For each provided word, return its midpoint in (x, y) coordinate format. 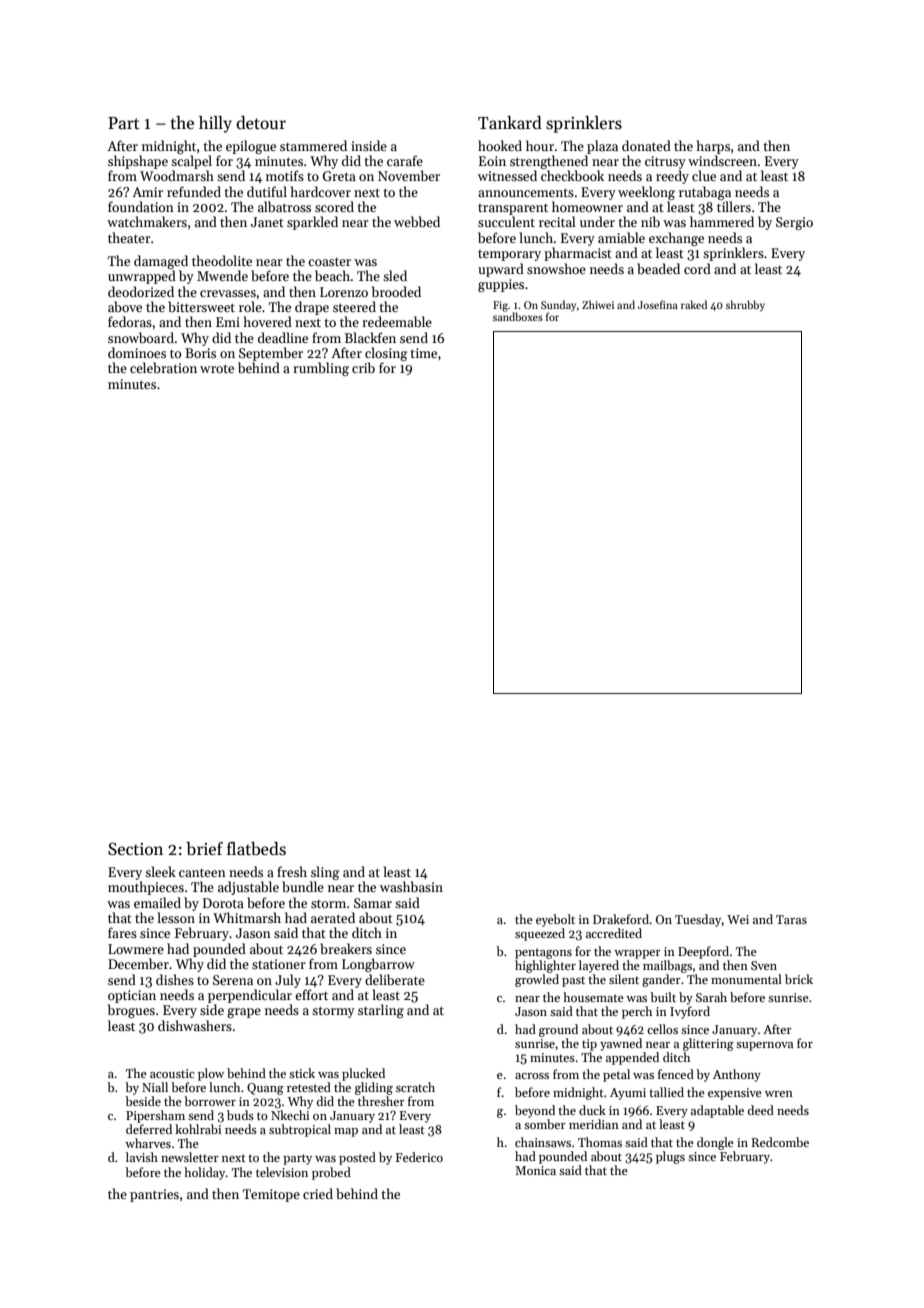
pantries (154, 1195)
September (271, 354)
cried (318, 1193)
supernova (764, 1046)
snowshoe (556, 268)
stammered (313, 145)
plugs (670, 1157)
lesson (176, 917)
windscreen (722, 160)
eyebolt (555, 920)
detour (261, 123)
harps (713, 147)
